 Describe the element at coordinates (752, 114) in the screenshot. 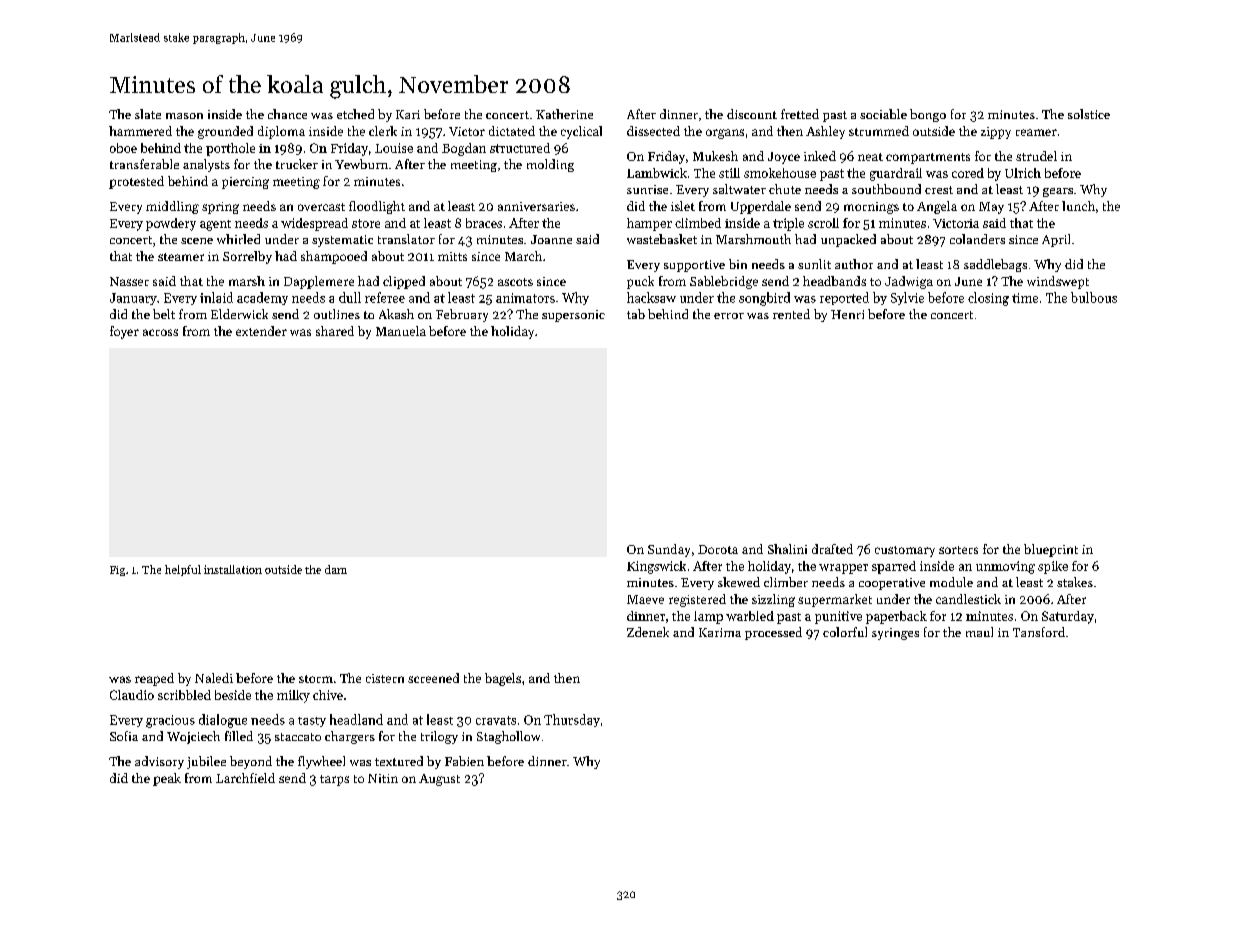

I see `discount` at that location.
